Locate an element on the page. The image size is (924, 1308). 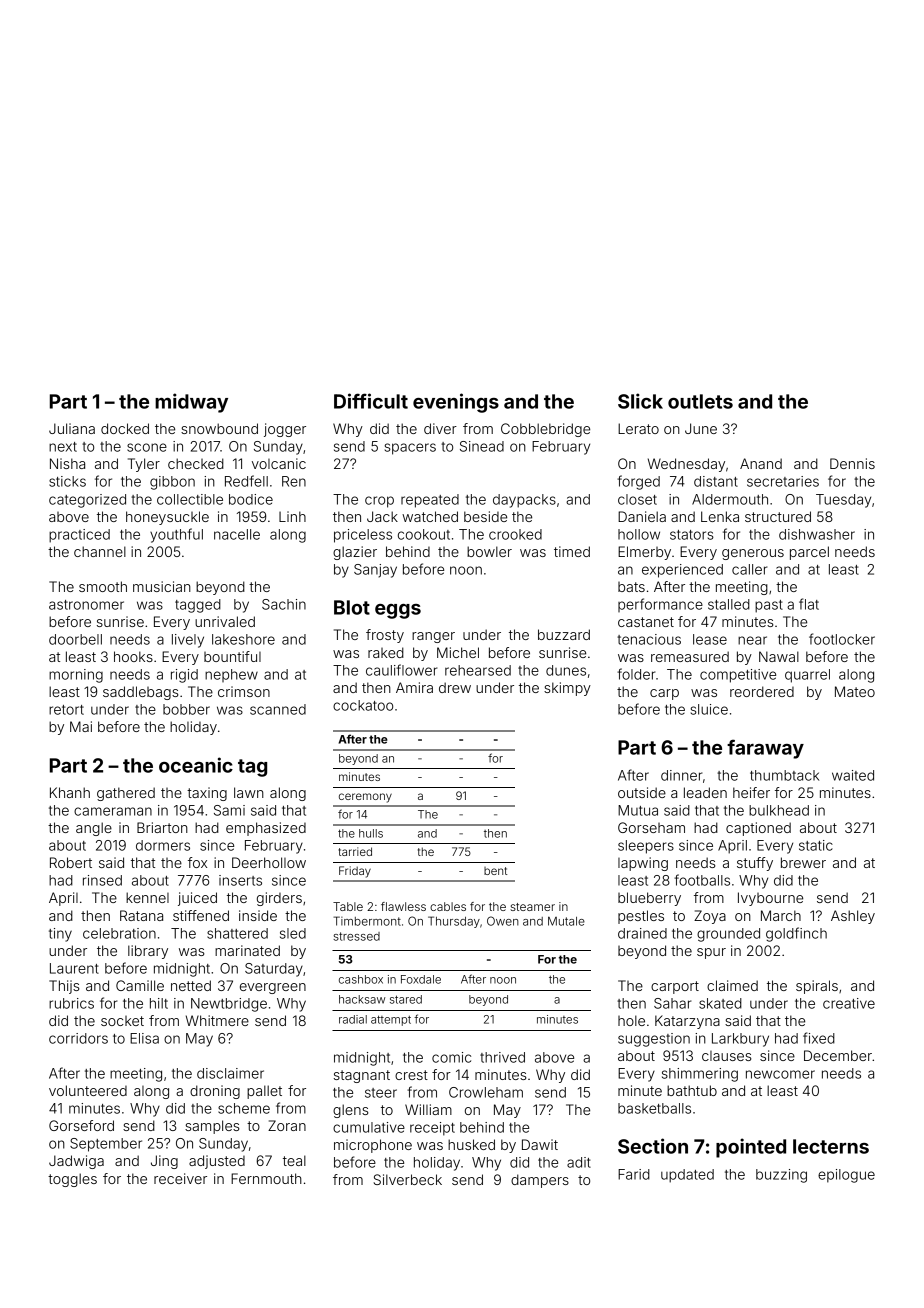
parcel is located at coordinates (809, 553).
